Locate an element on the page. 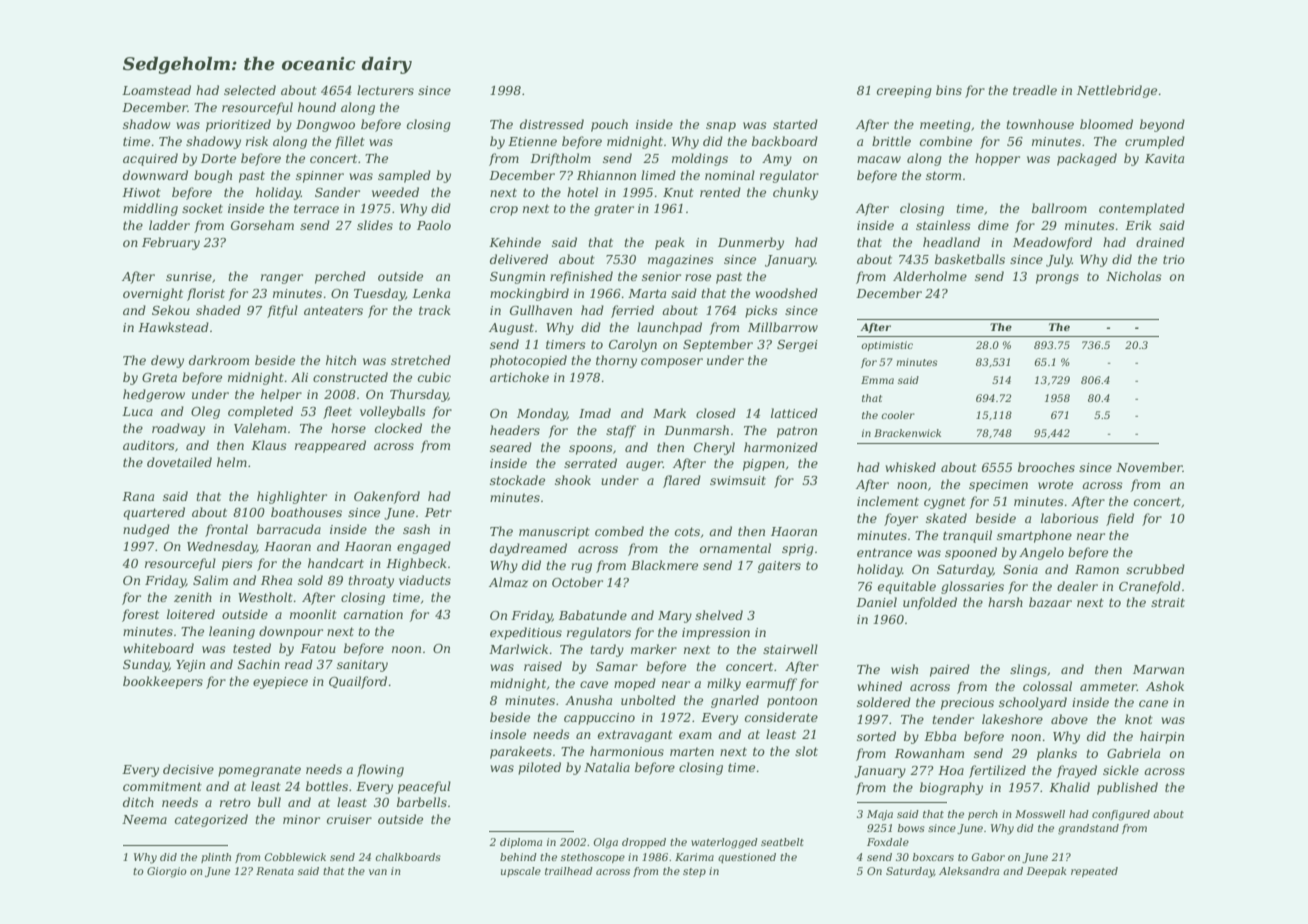 The image size is (1308, 924). eyepiece is located at coordinates (280, 683).
